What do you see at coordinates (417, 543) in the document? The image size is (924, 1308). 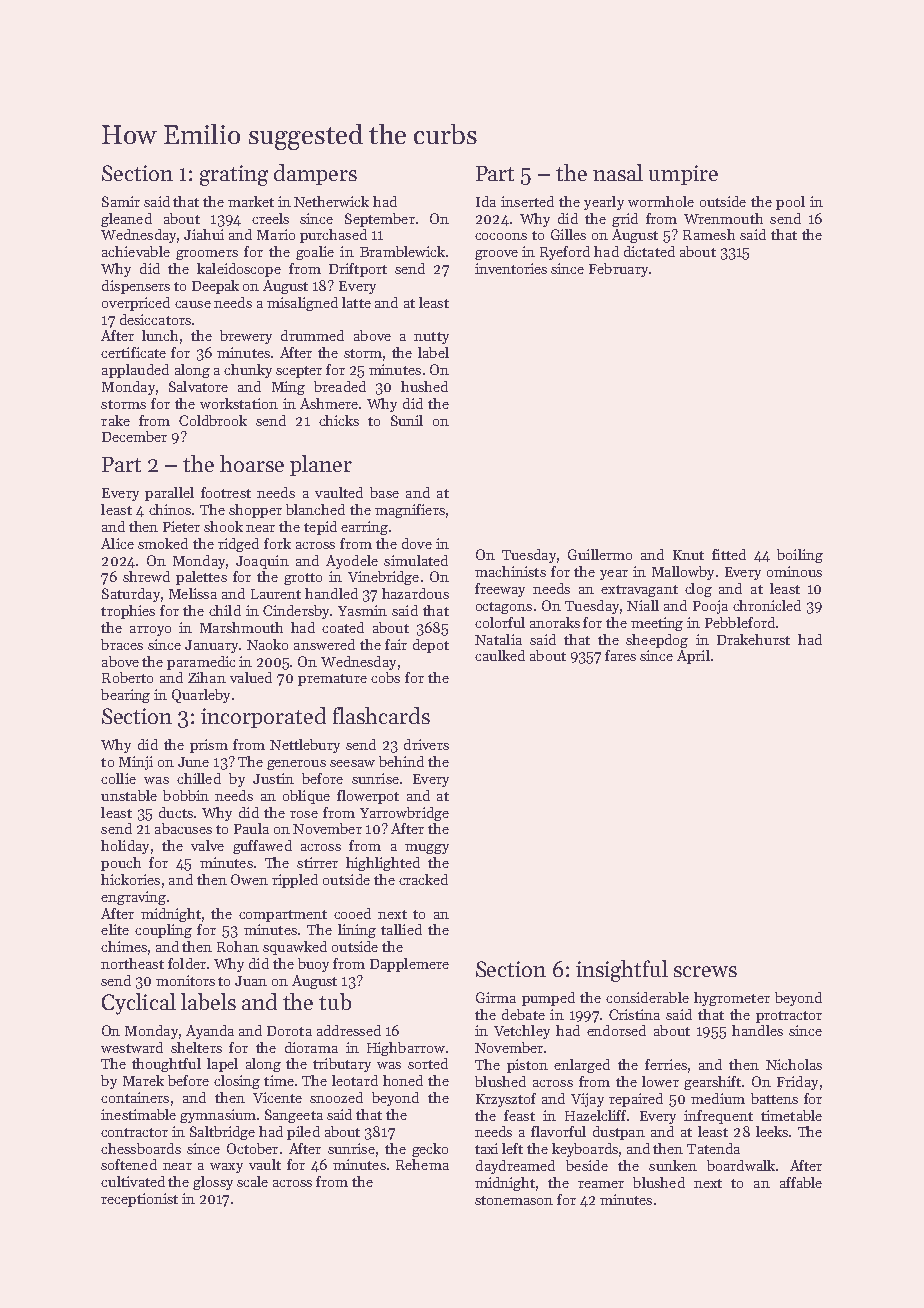 I see `dove` at bounding box center [417, 543].
